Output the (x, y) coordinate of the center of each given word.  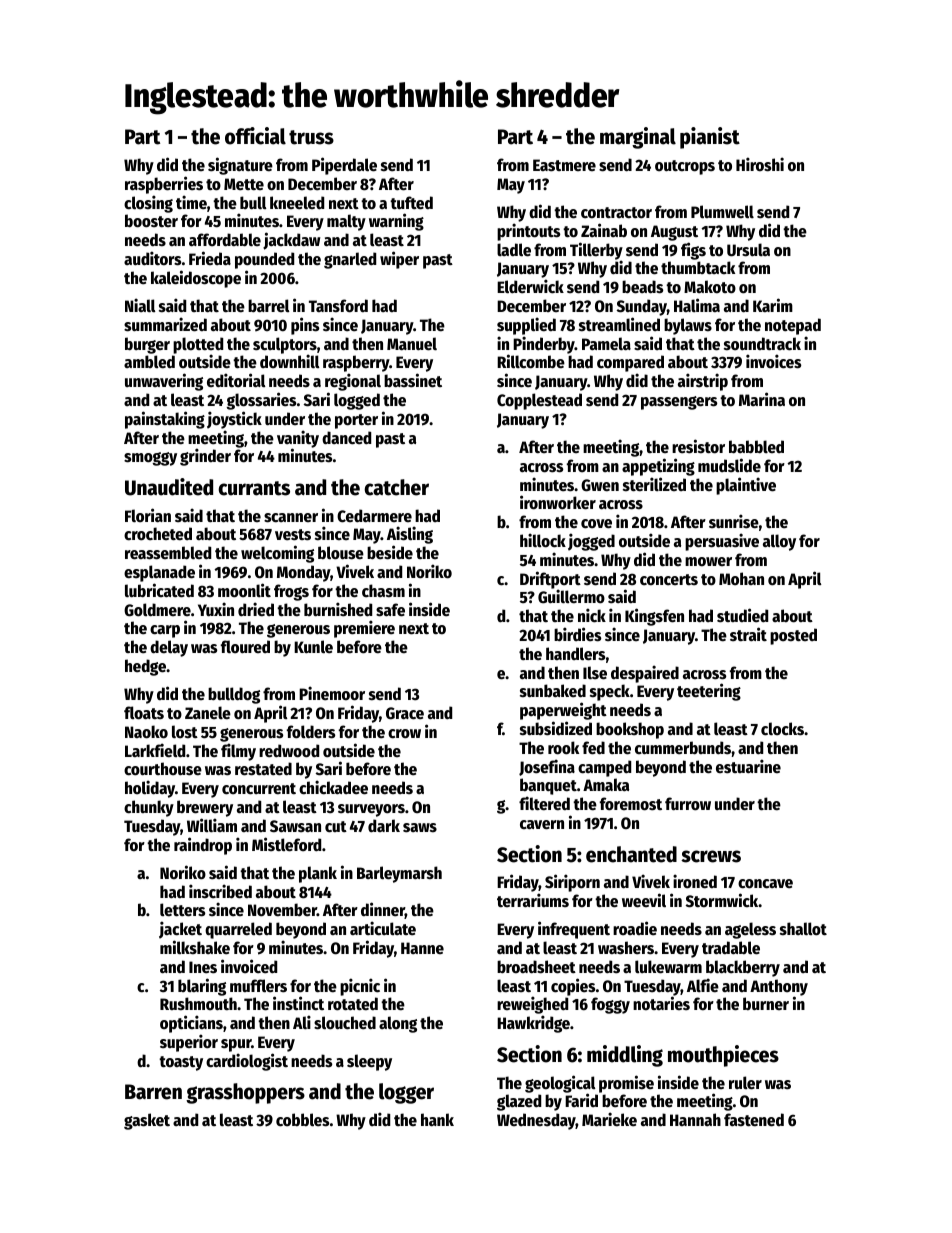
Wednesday (536, 1121)
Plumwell (722, 212)
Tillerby (596, 251)
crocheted (158, 534)
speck (610, 692)
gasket (147, 1121)
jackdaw (291, 241)
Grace (405, 713)
